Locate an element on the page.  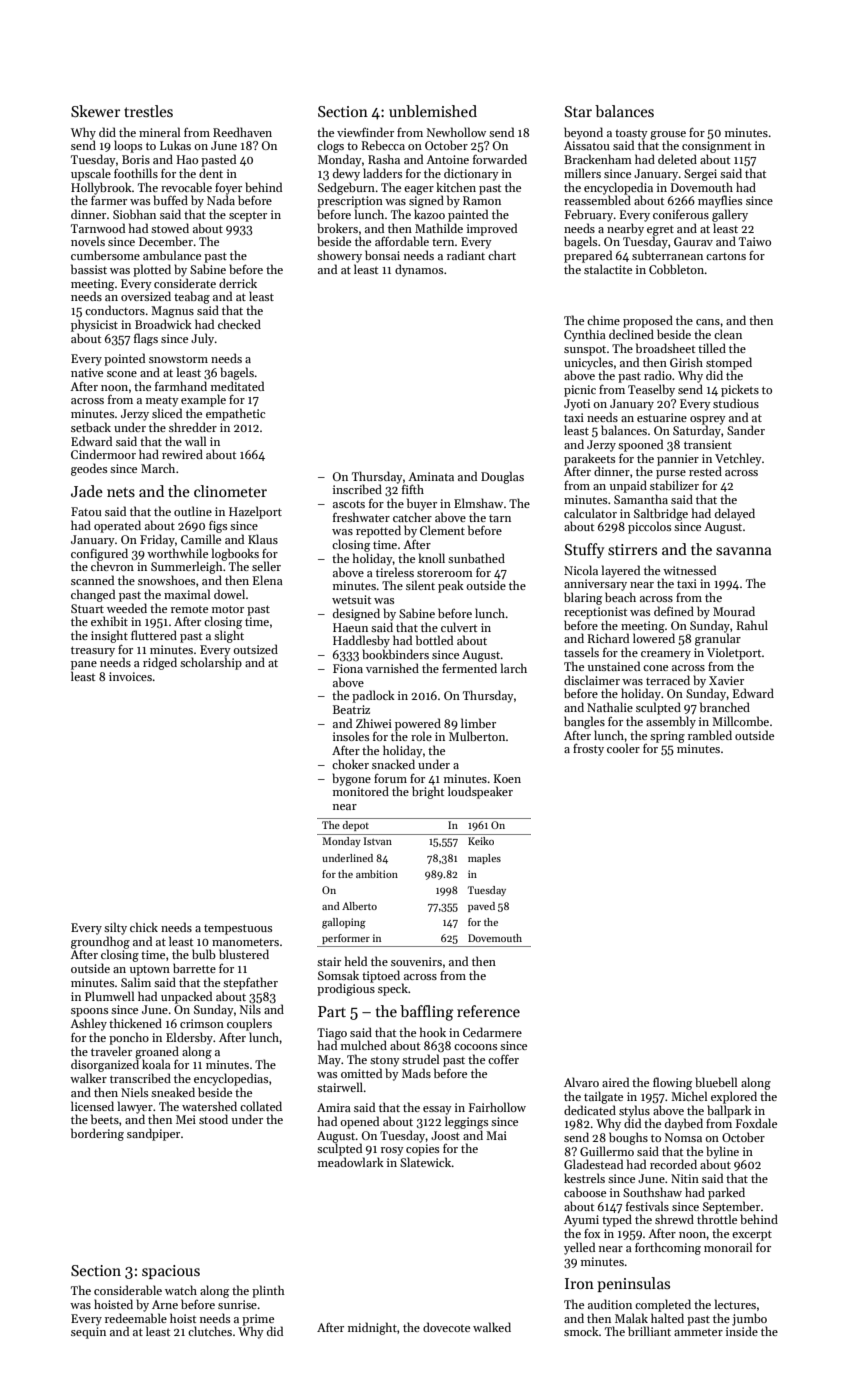
cumbersome is located at coordinates (105, 255).
